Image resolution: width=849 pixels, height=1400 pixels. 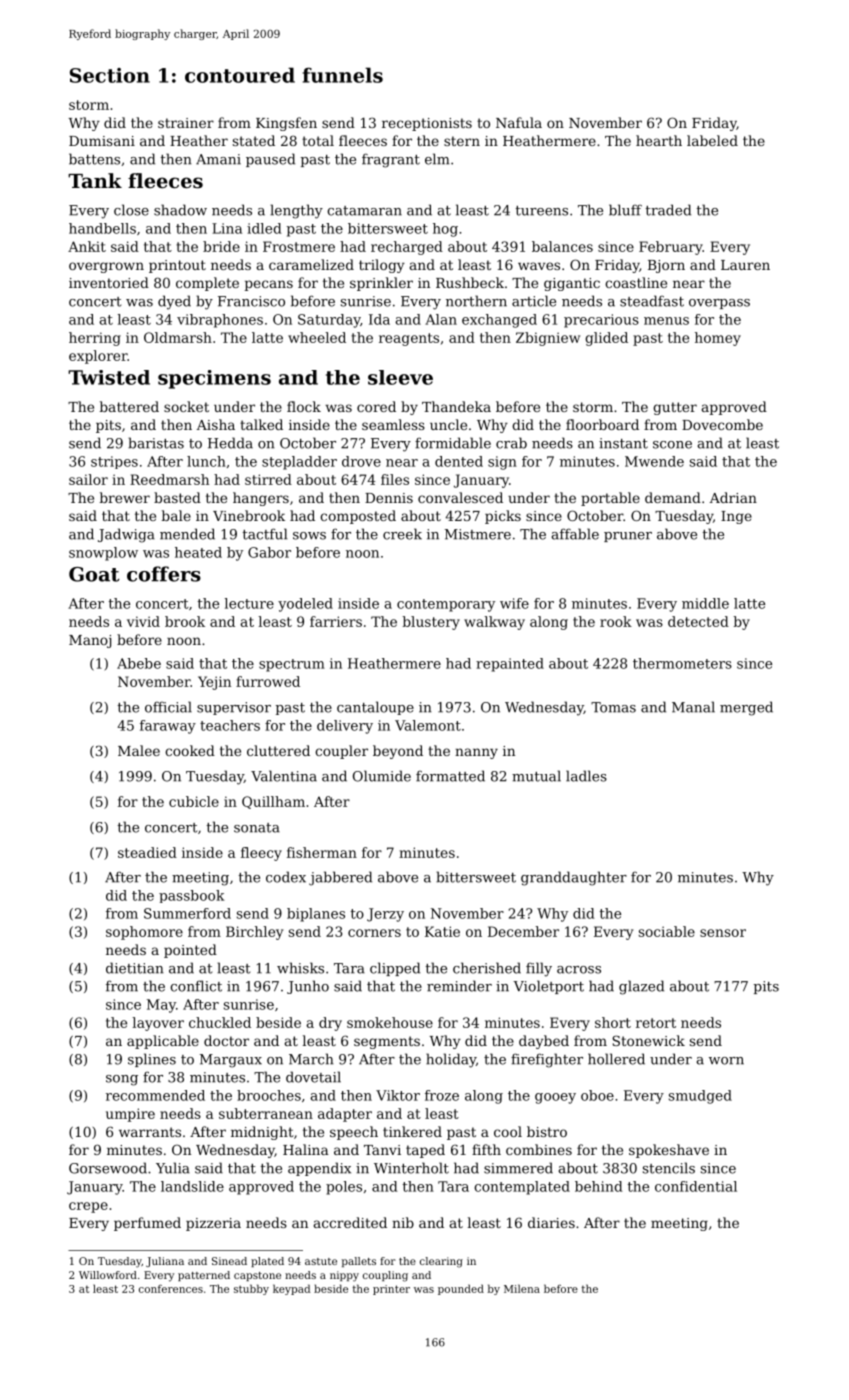 I want to click on Milena, so click(x=522, y=1288).
